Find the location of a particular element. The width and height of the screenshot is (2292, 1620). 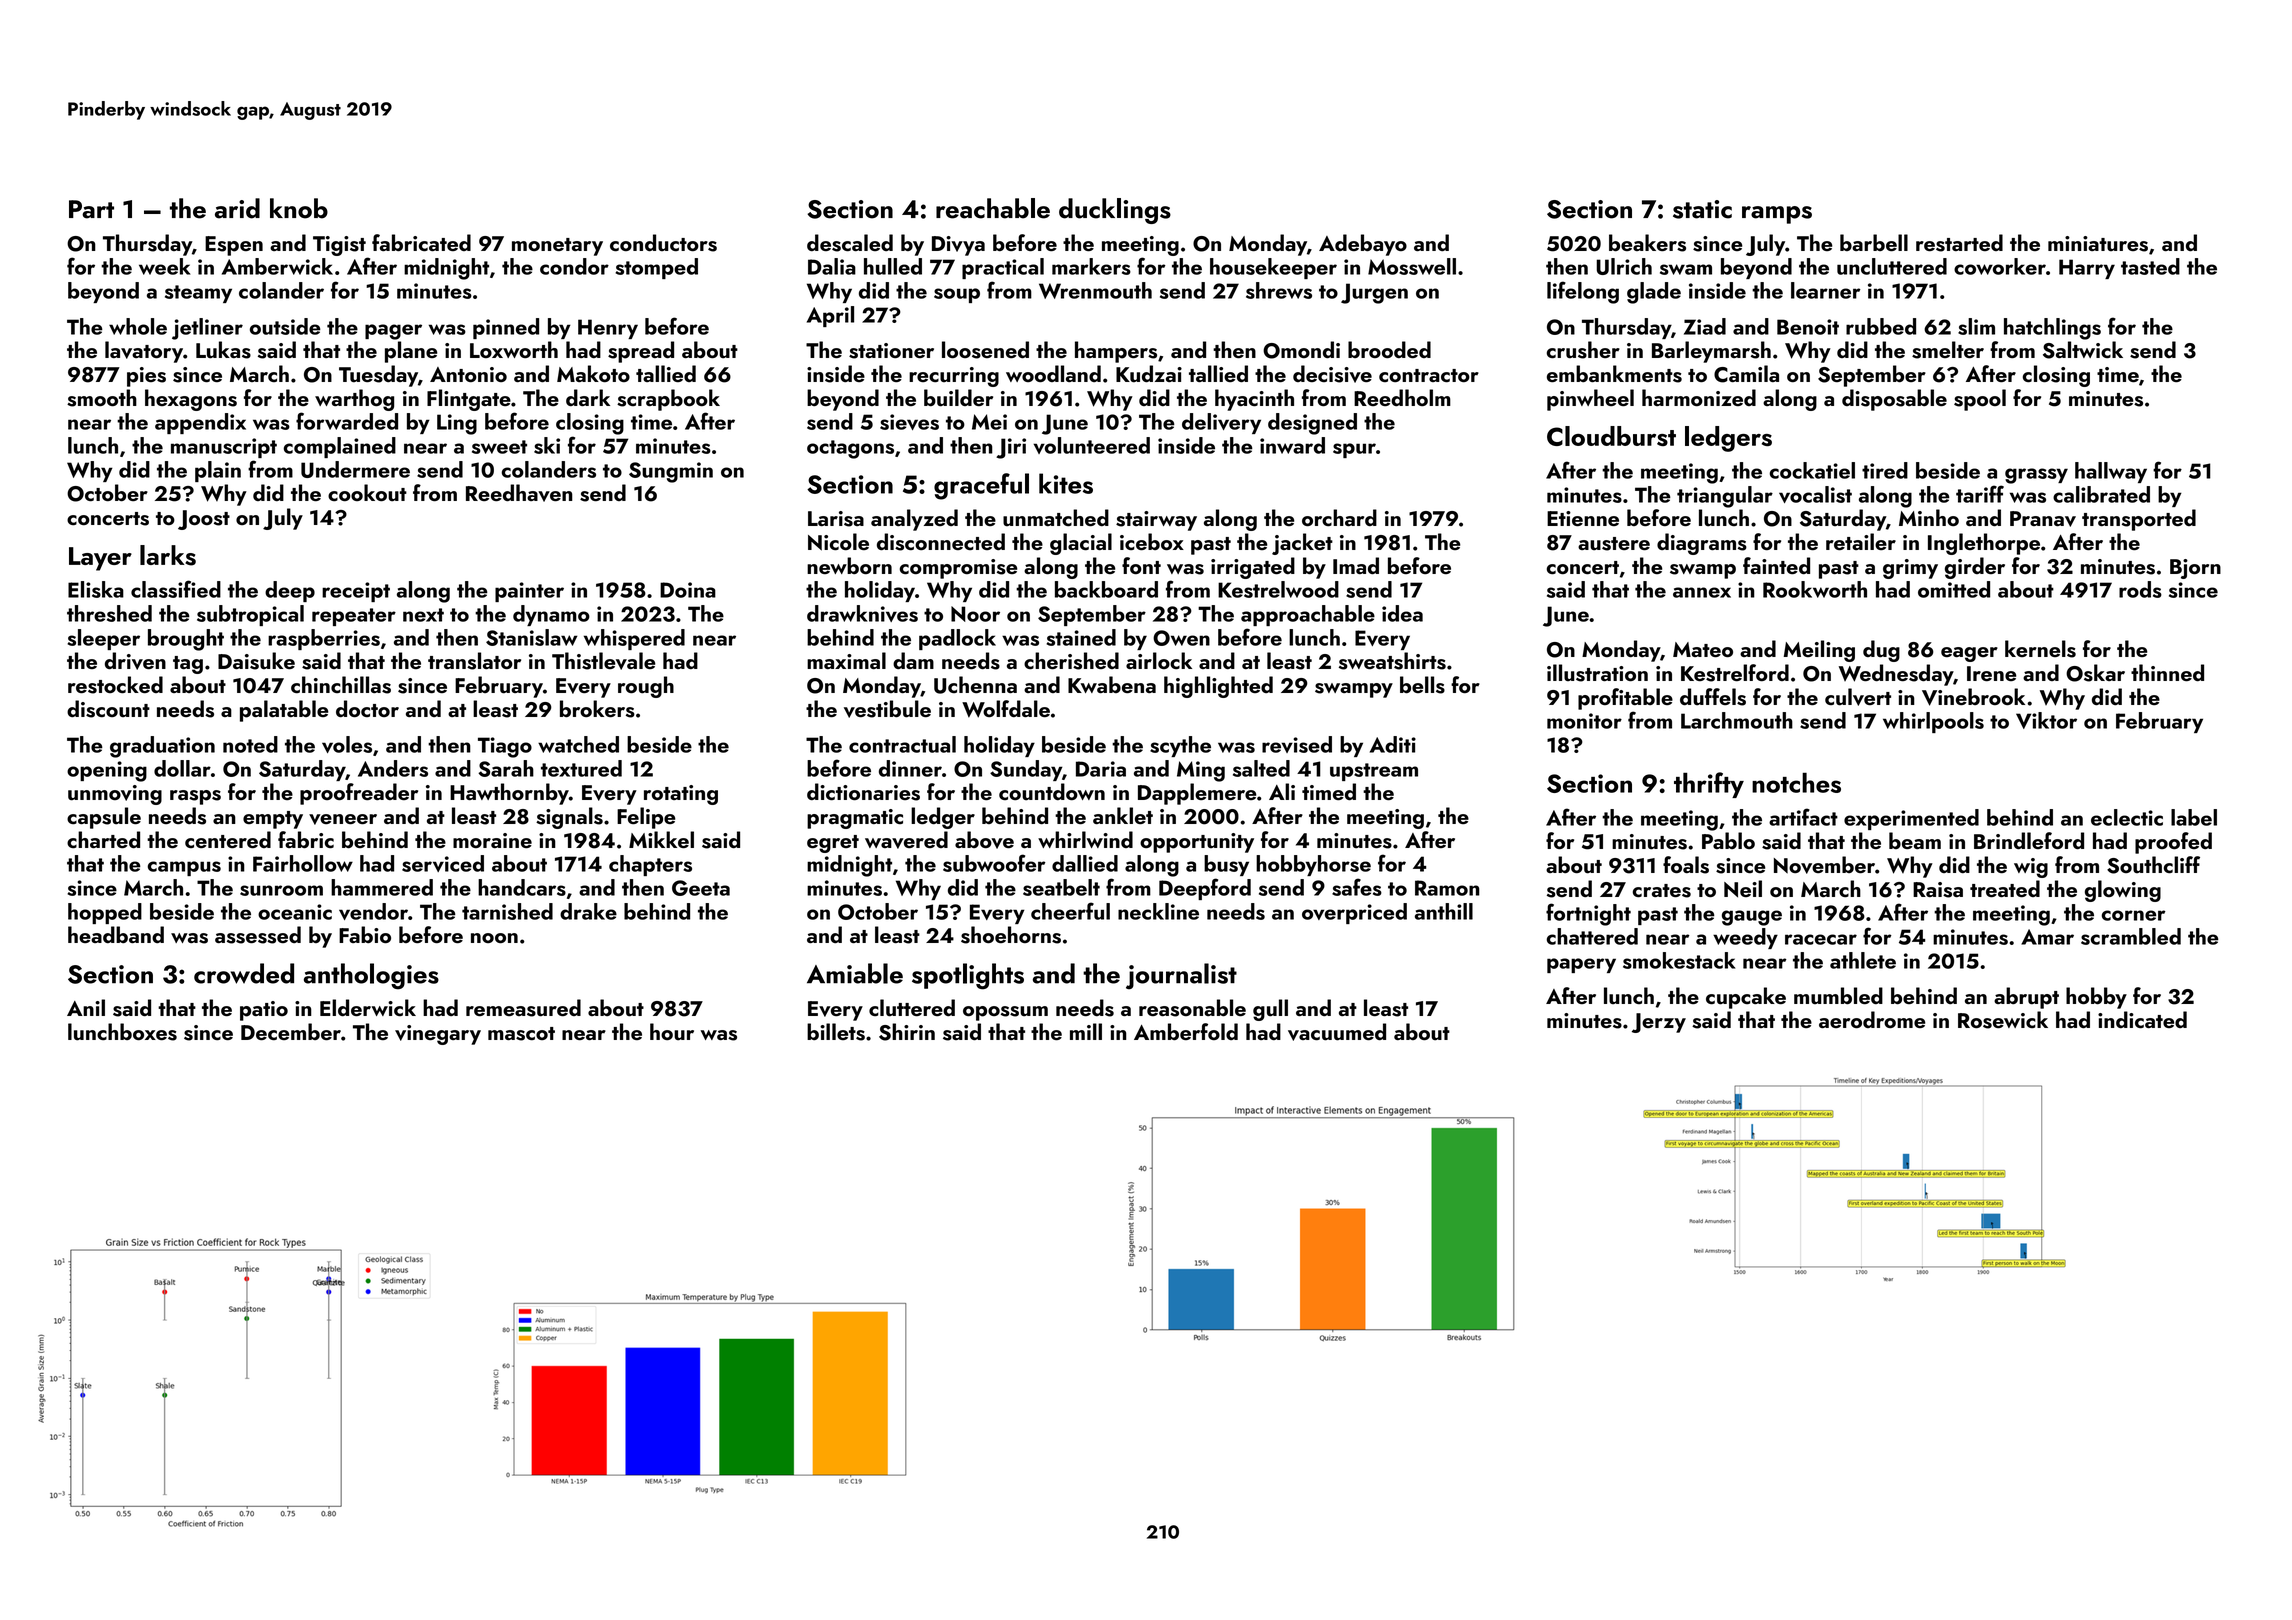

Barleymarsh is located at coordinates (1711, 352).
